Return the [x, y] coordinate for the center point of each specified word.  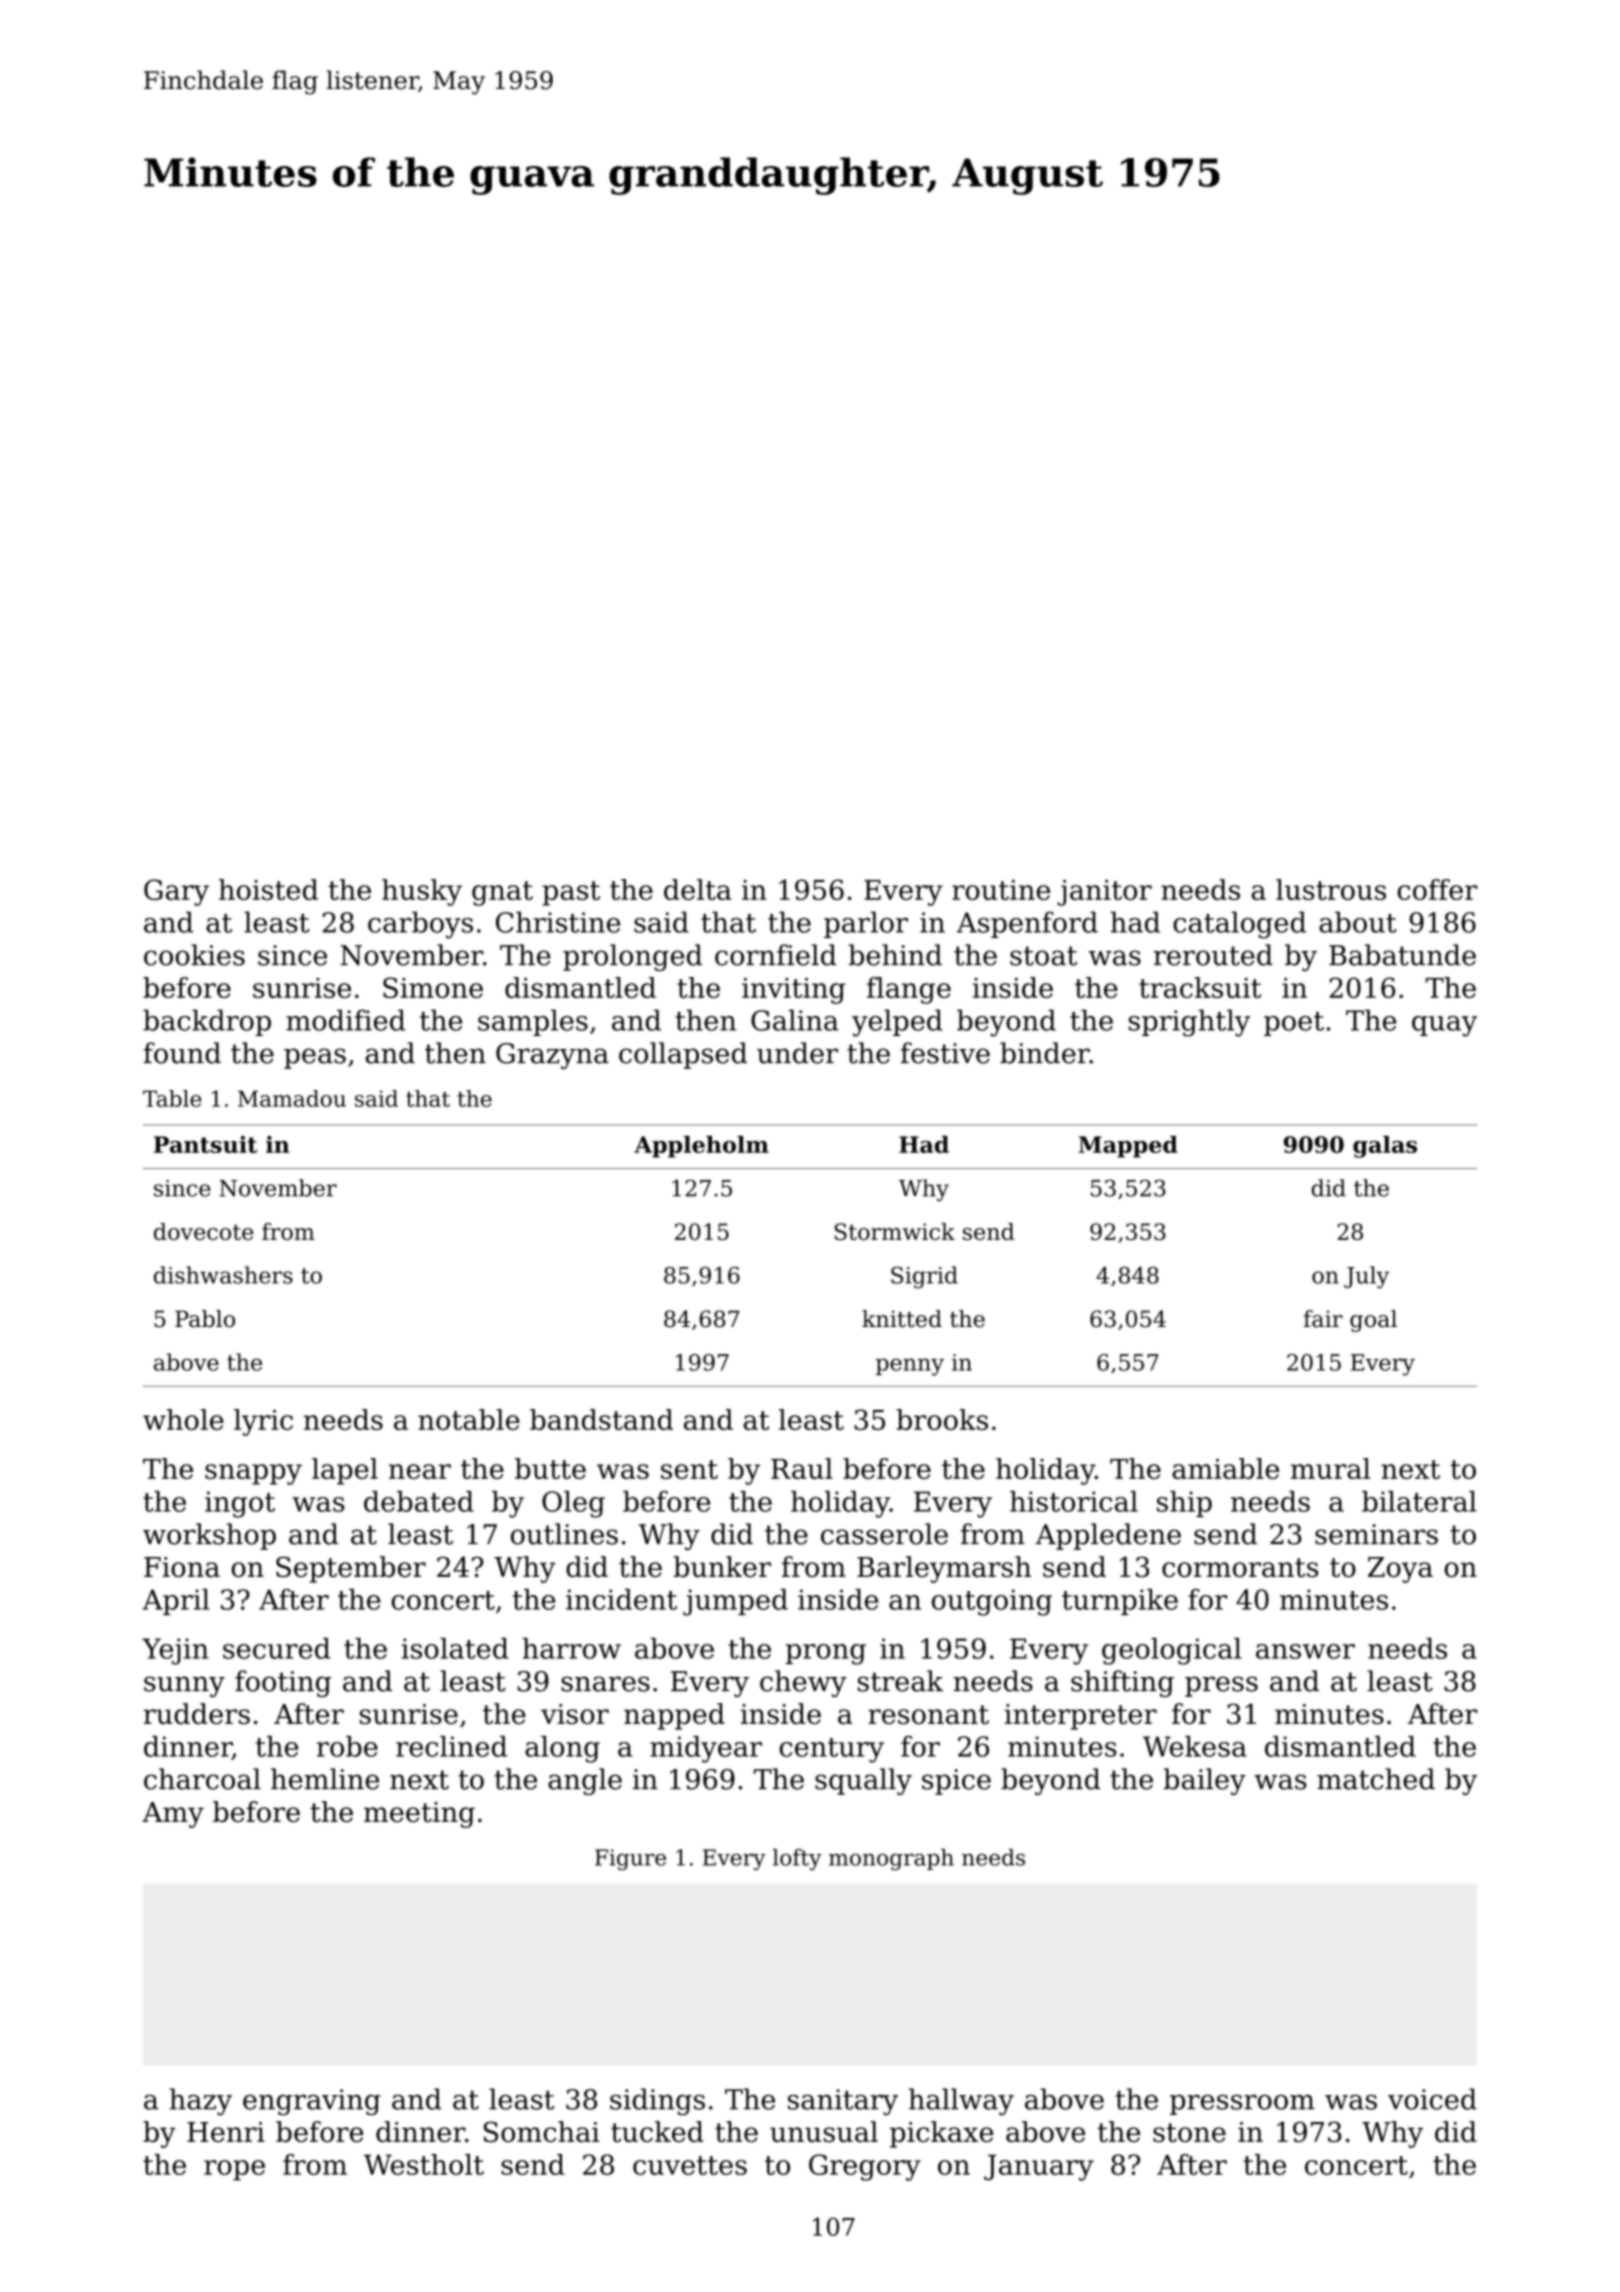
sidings [657, 2102]
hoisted [268, 889]
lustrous [1331, 889]
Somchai [542, 2131]
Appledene [1108, 1536]
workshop [209, 1536]
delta [697, 889]
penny [910, 1367]
